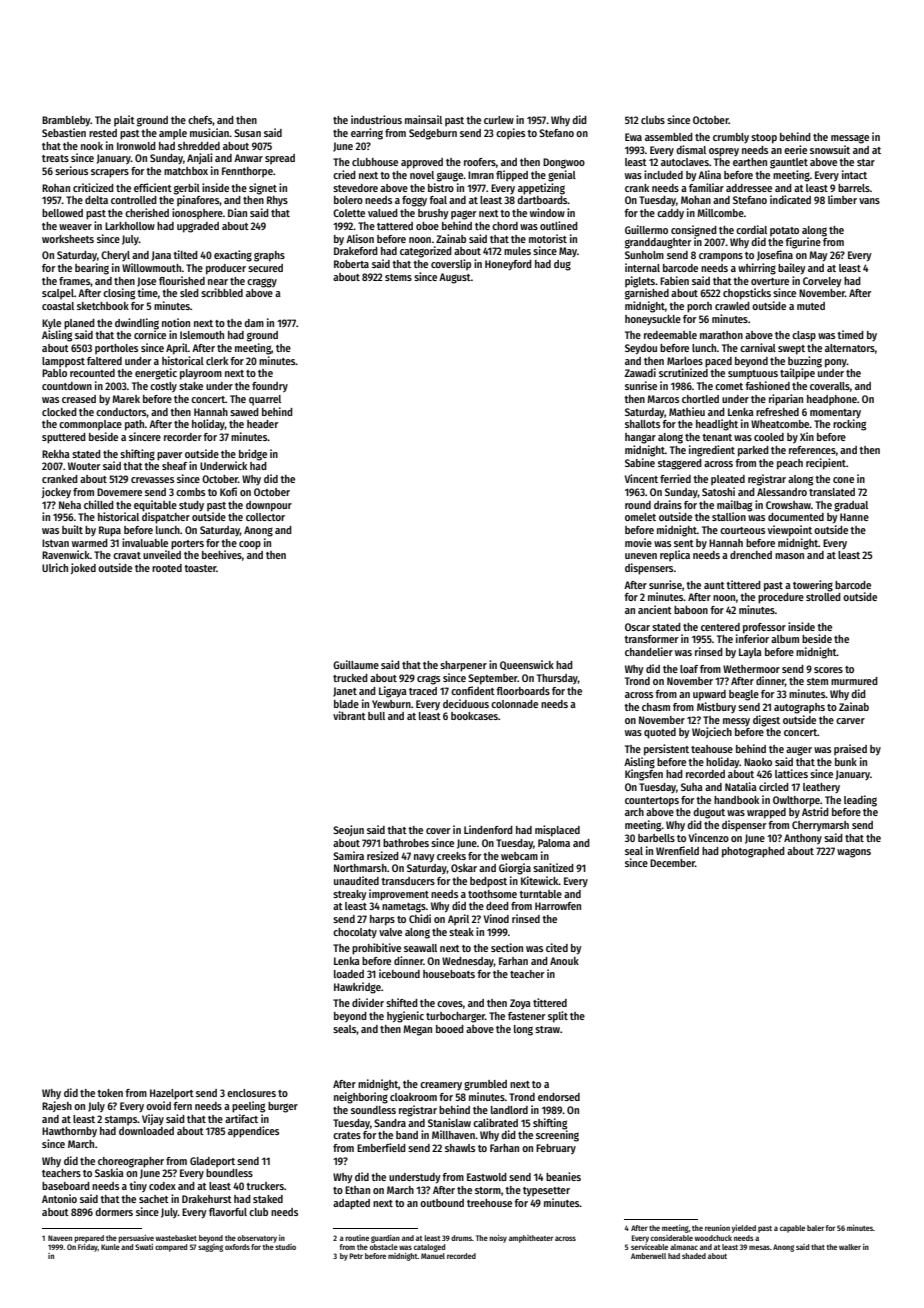 This page has height=1308, width=924. I want to click on Hawkridge, so click(357, 988).
